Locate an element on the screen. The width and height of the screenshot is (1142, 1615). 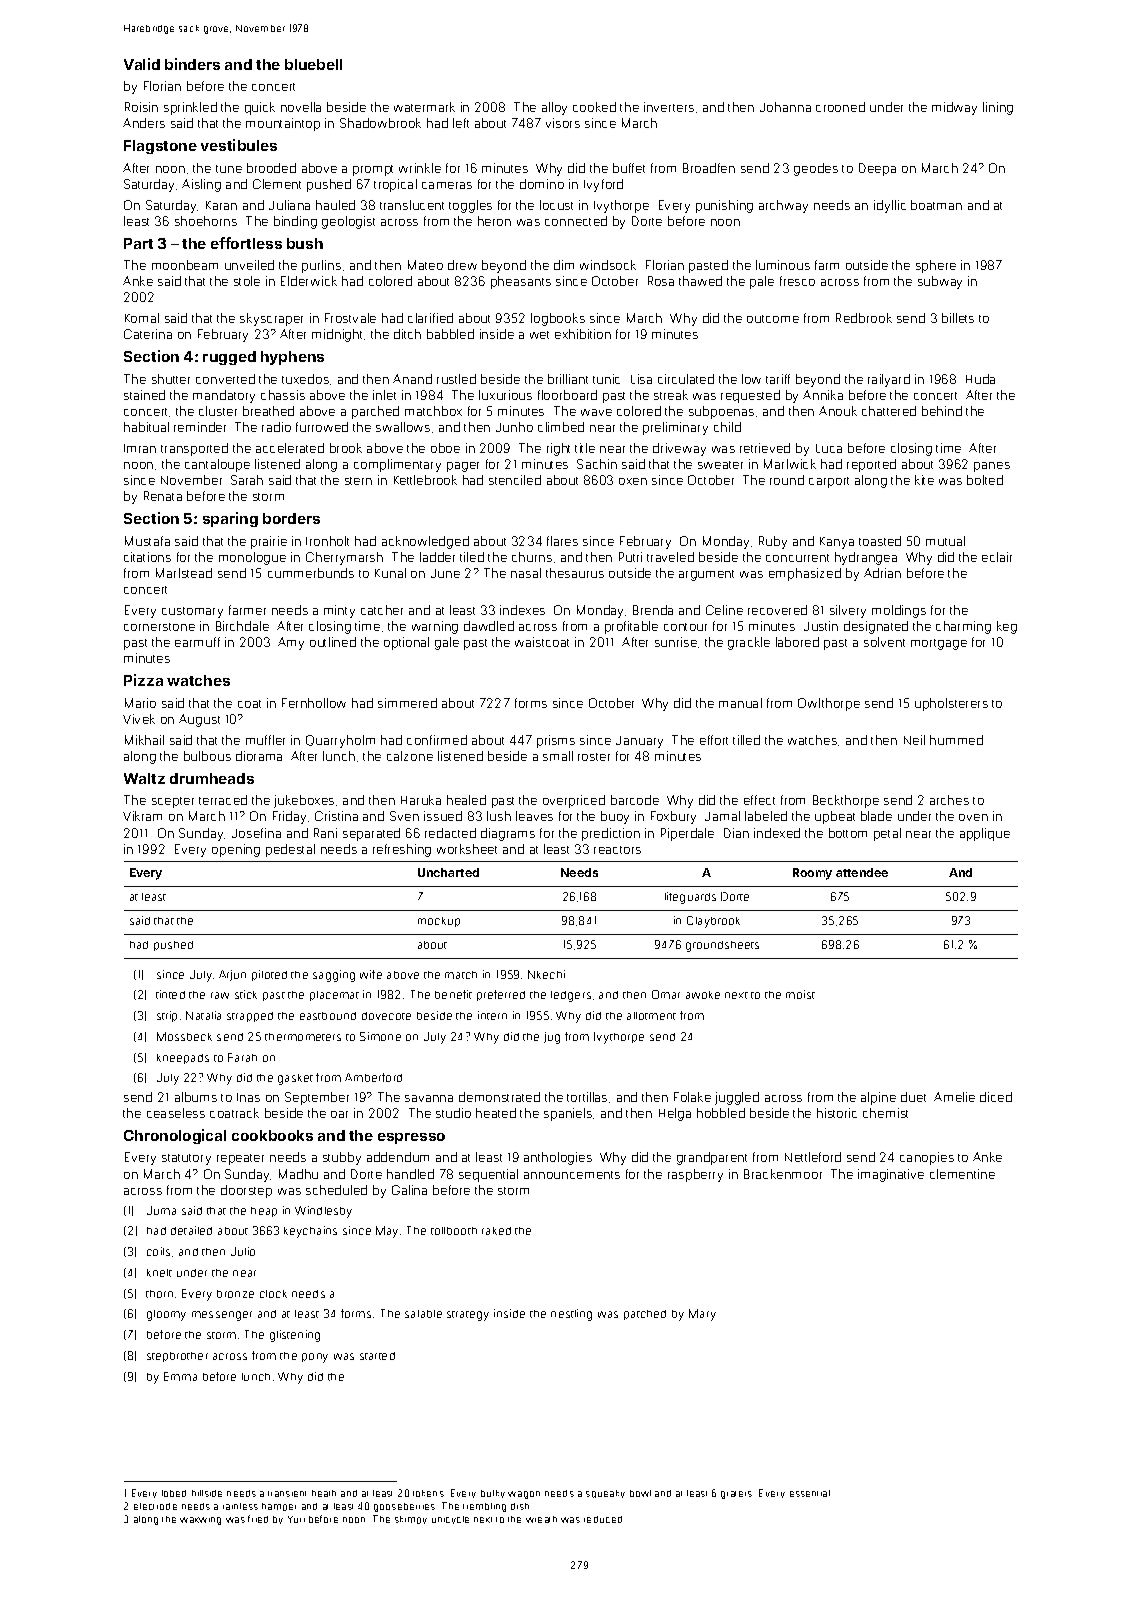
Inas is located at coordinates (248, 1097).
